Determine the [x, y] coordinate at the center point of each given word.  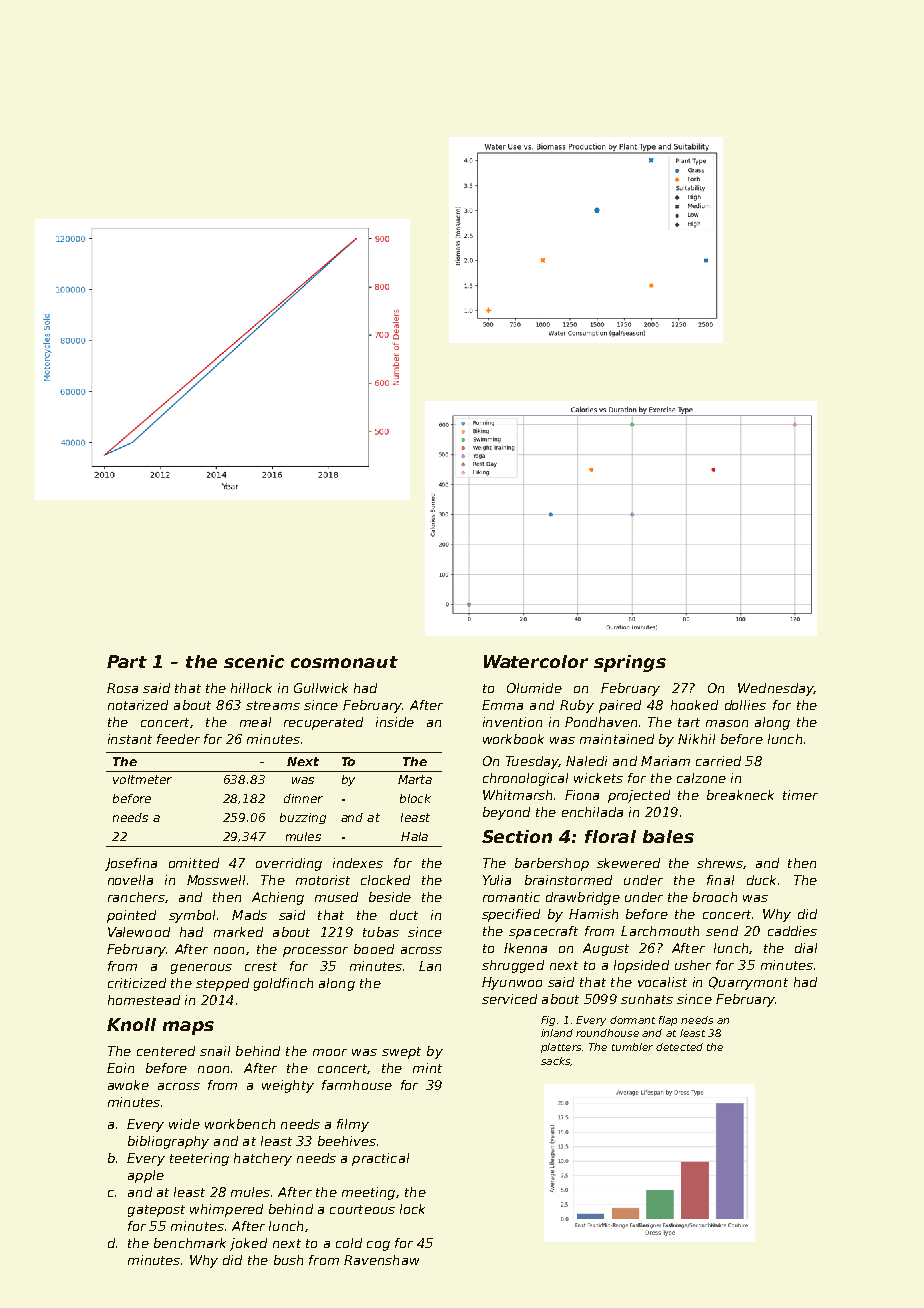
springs [630, 663]
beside [390, 897]
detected [679, 1047]
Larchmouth [660, 931]
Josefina [131, 864]
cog [378, 1246]
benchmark [190, 1243]
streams [273, 705]
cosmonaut [344, 662]
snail [215, 1051]
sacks [555, 1061]
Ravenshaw [381, 1260]
